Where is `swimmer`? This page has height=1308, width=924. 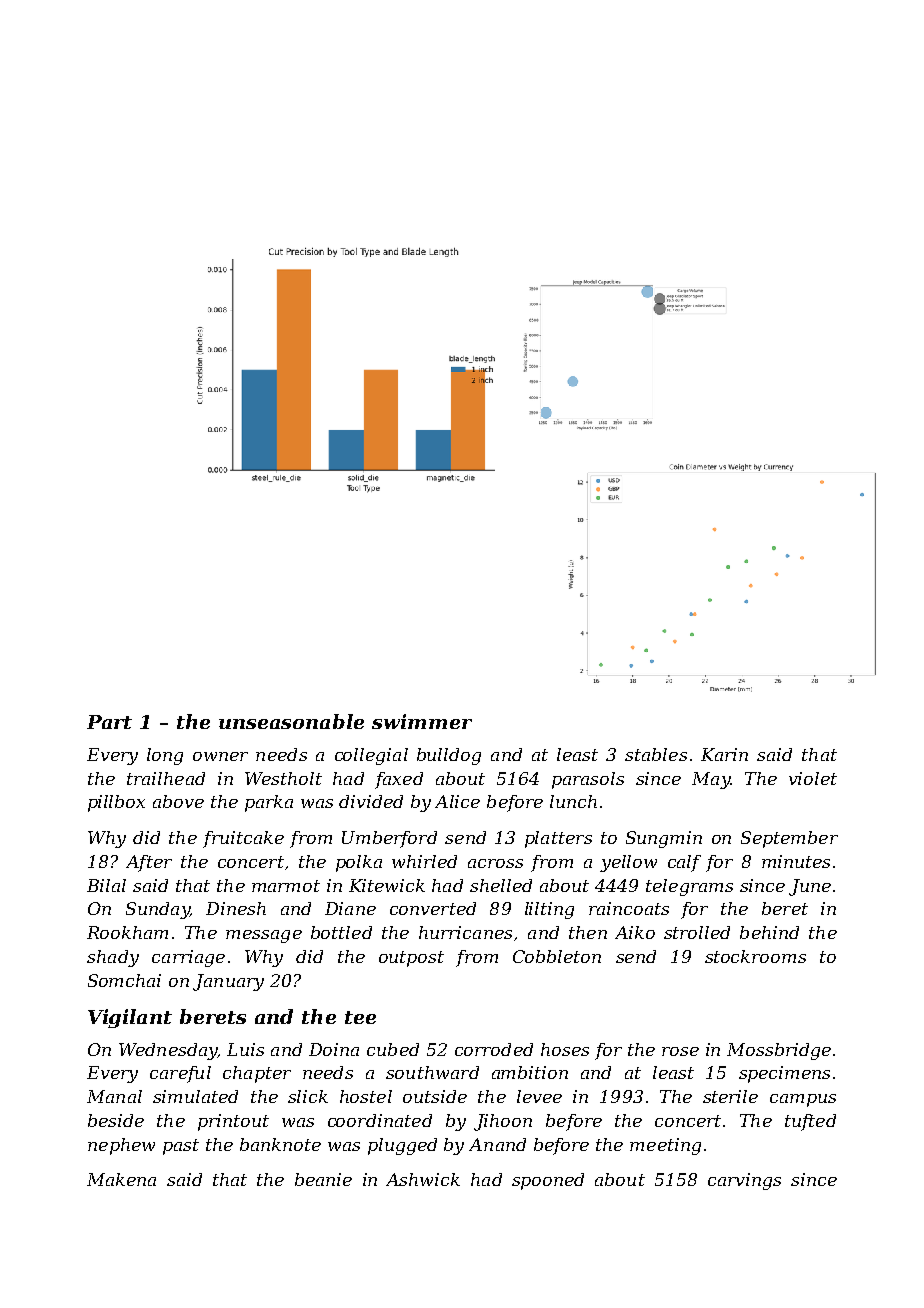
swimmer is located at coordinates (422, 721).
